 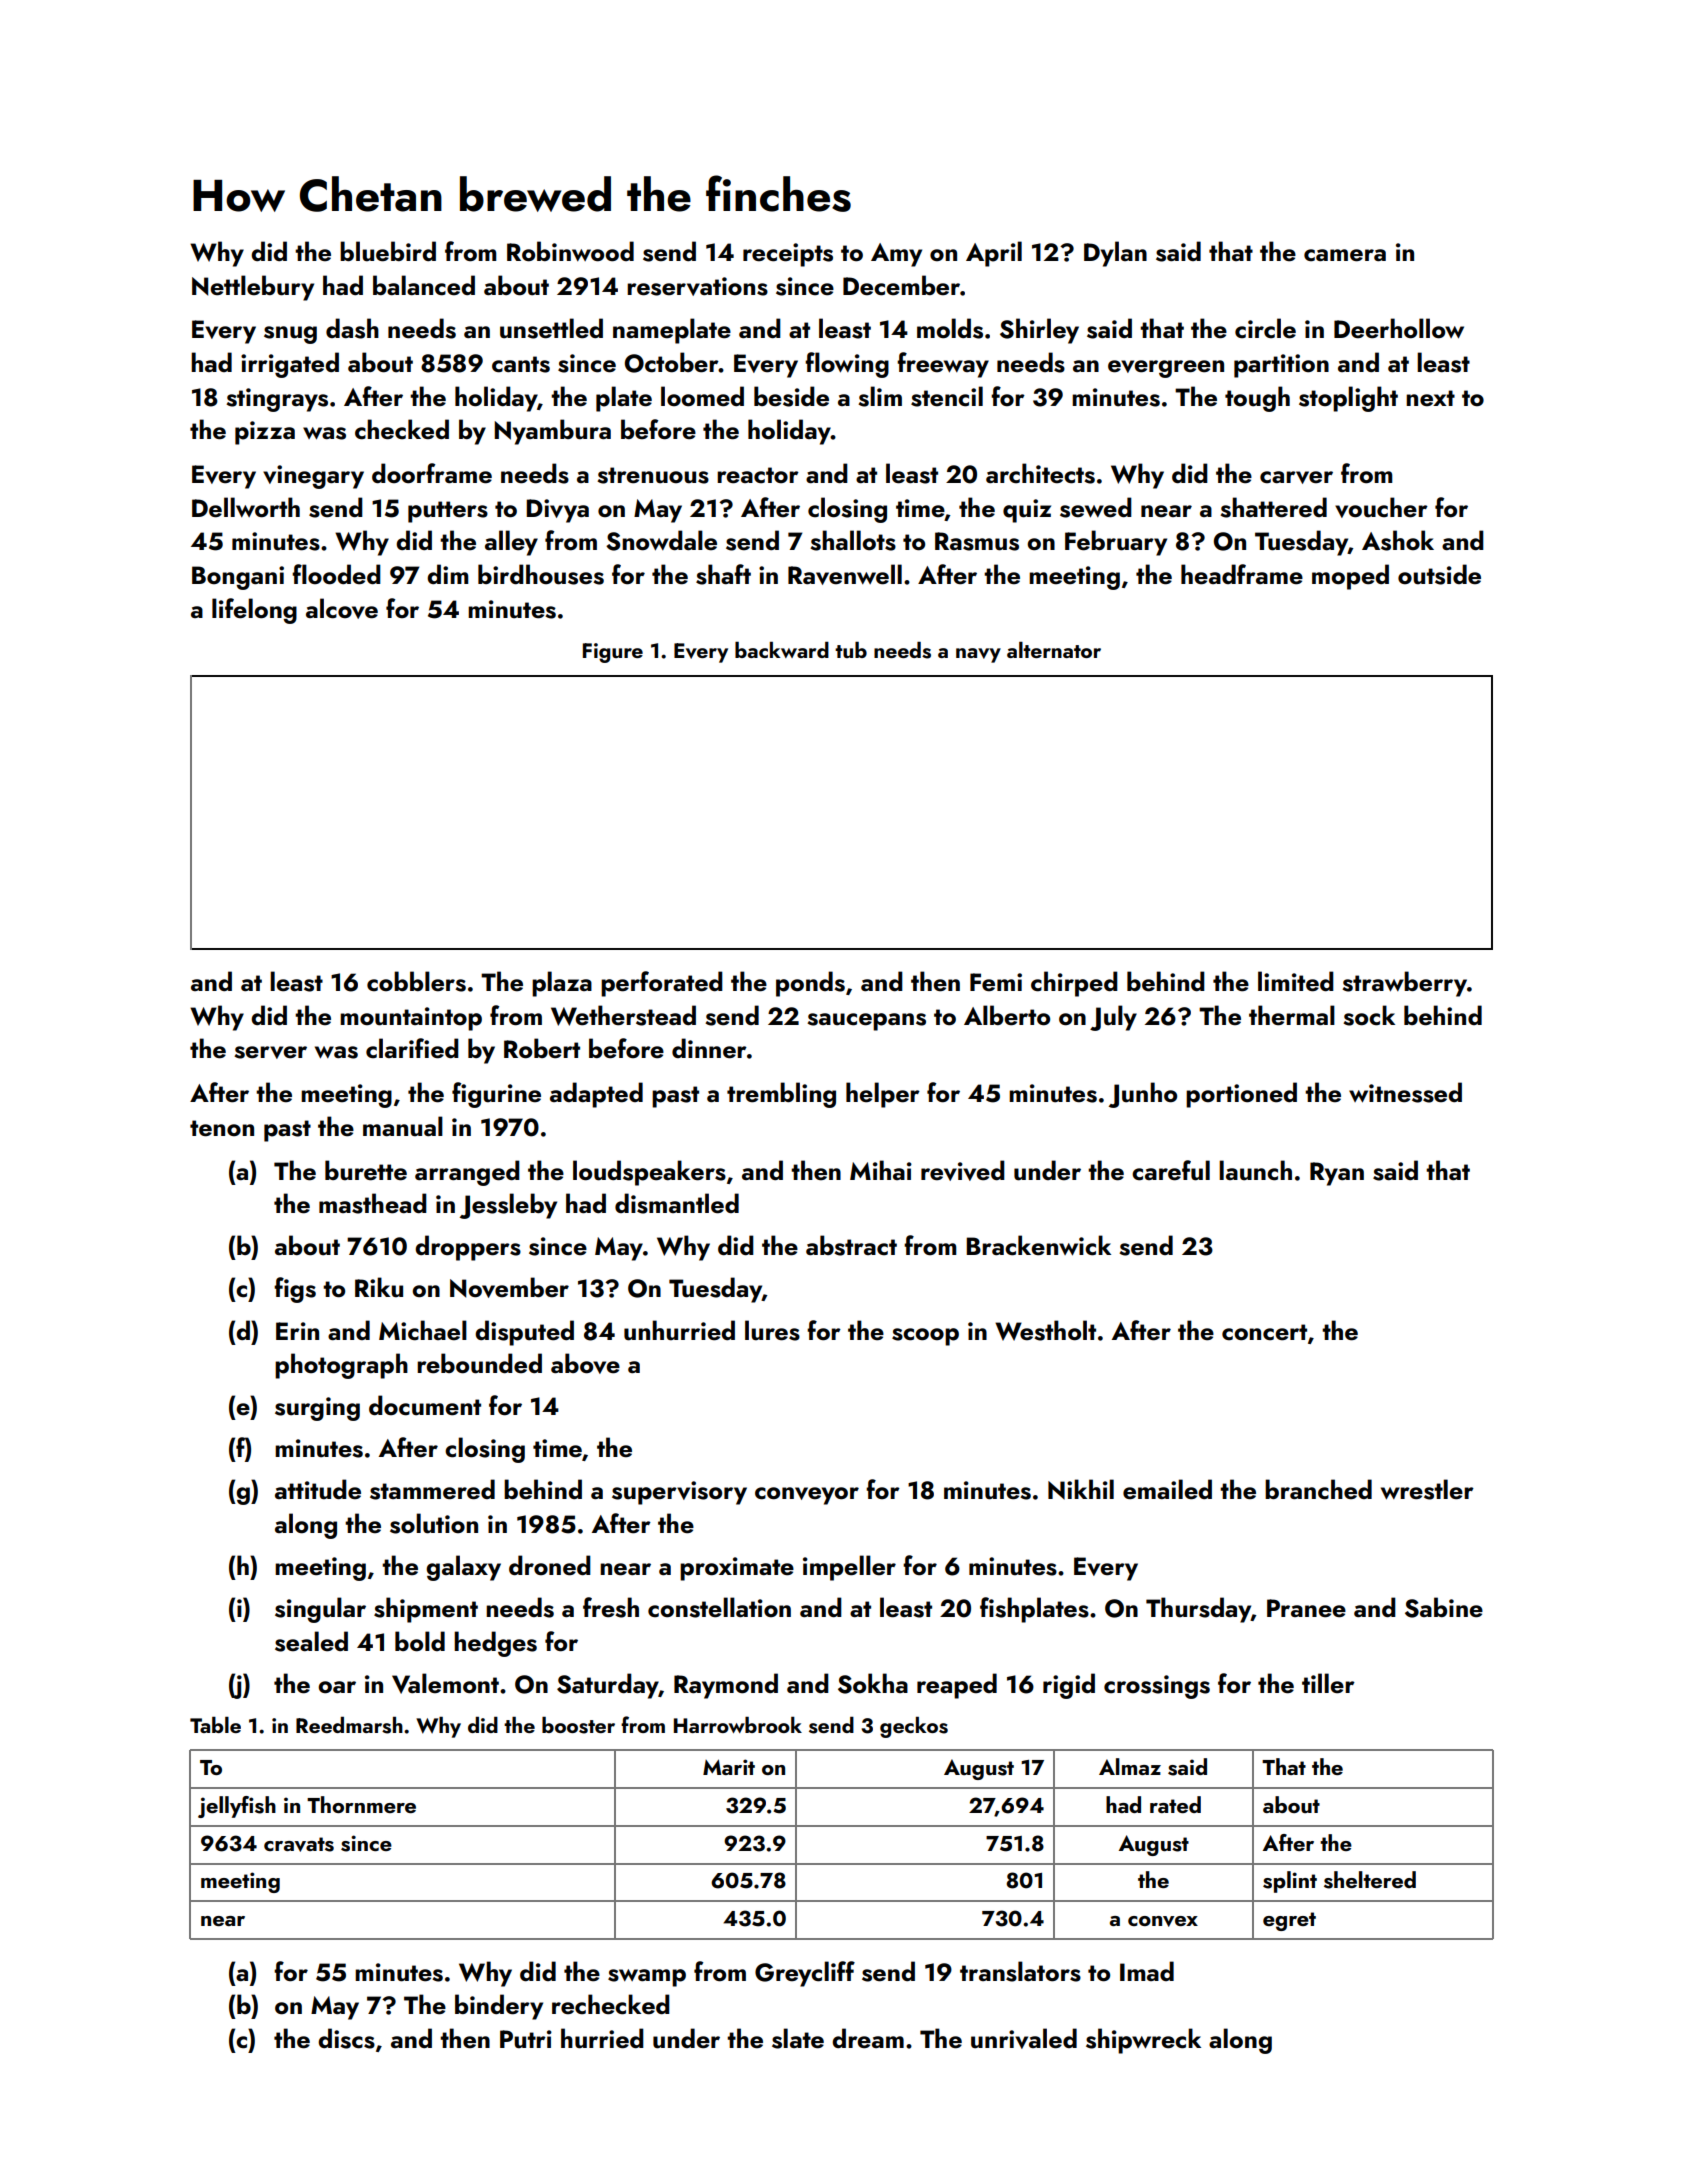 I want to click on shipwreck, so click(x=1143, y=2041).
